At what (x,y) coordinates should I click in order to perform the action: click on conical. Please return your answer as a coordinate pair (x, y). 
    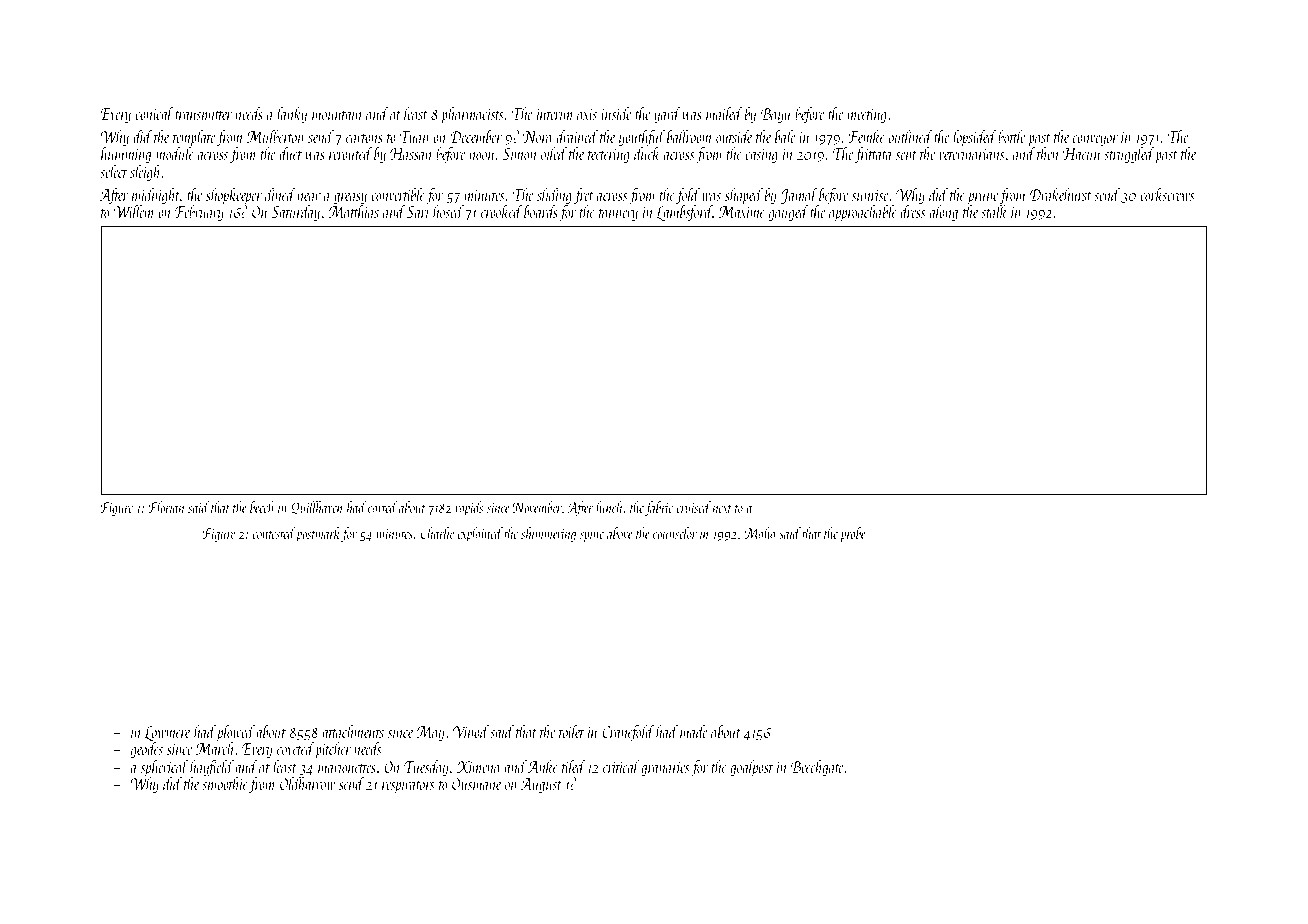
    Looking at the image, I should click on (154, 113).
